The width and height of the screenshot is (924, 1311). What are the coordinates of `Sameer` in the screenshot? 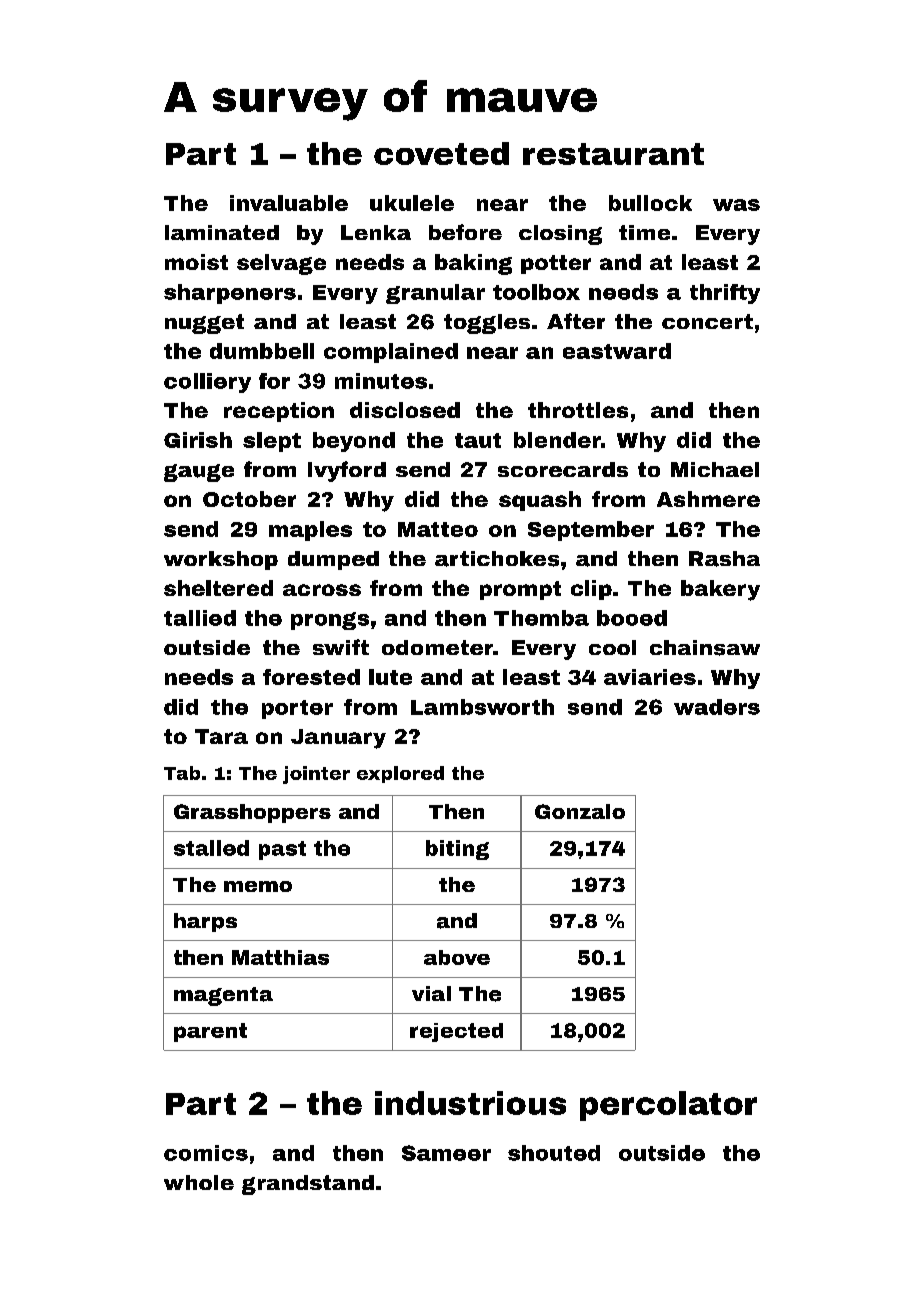 It's located at (446, 1153).
